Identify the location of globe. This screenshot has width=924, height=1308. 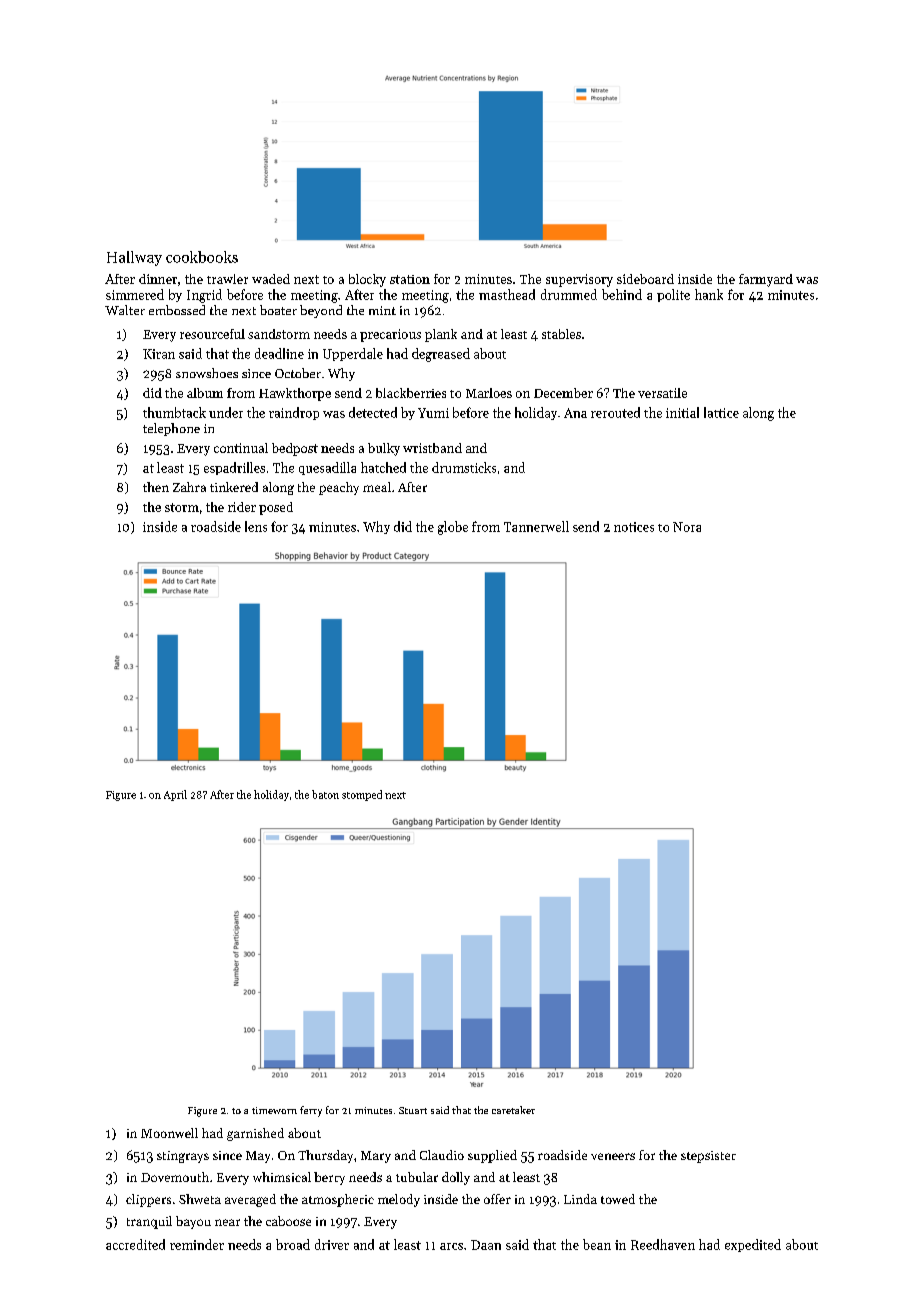
(453, 528).
